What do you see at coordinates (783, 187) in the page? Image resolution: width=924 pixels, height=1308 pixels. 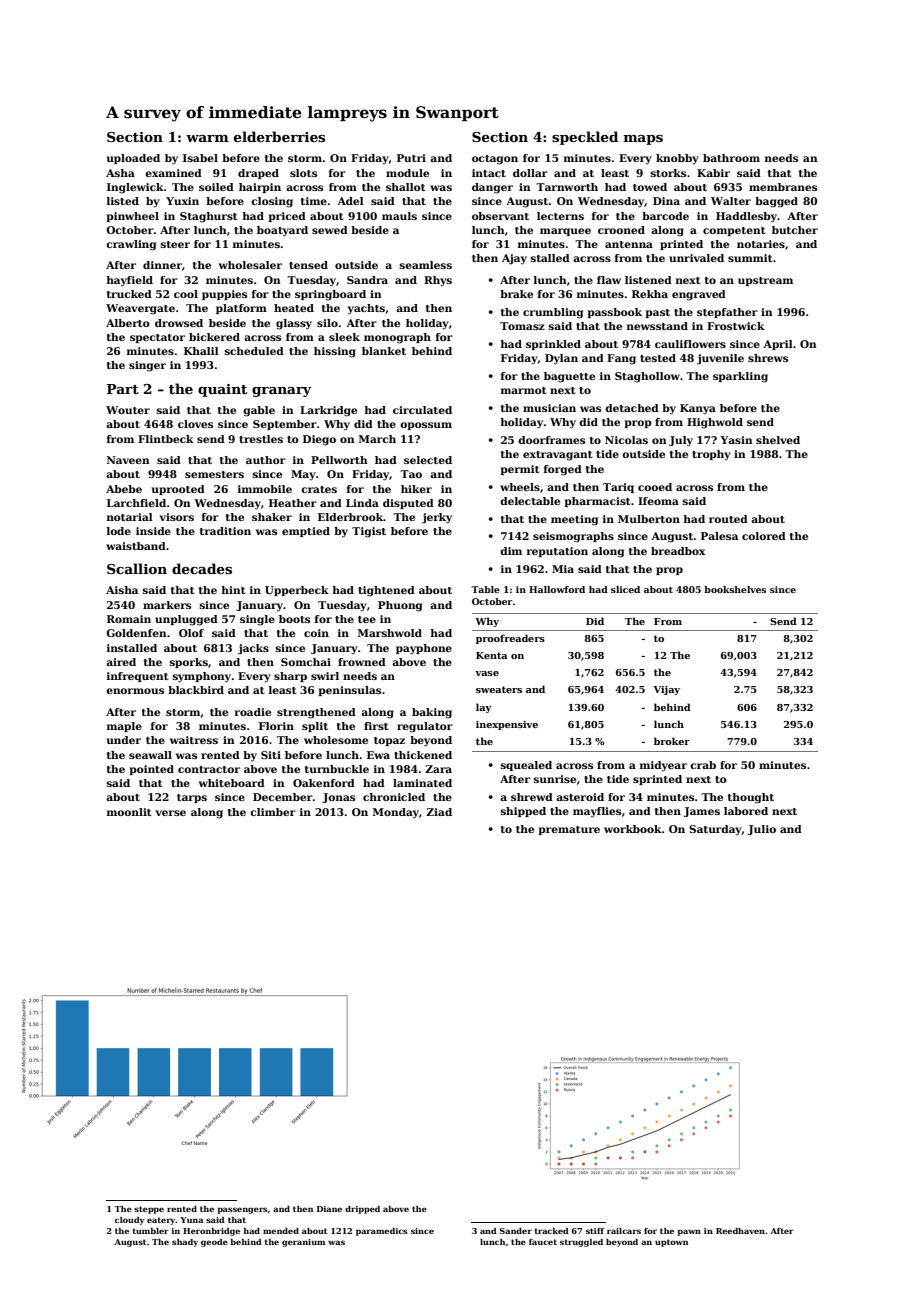 I see `membranes` at bounding box center [783, 187].
